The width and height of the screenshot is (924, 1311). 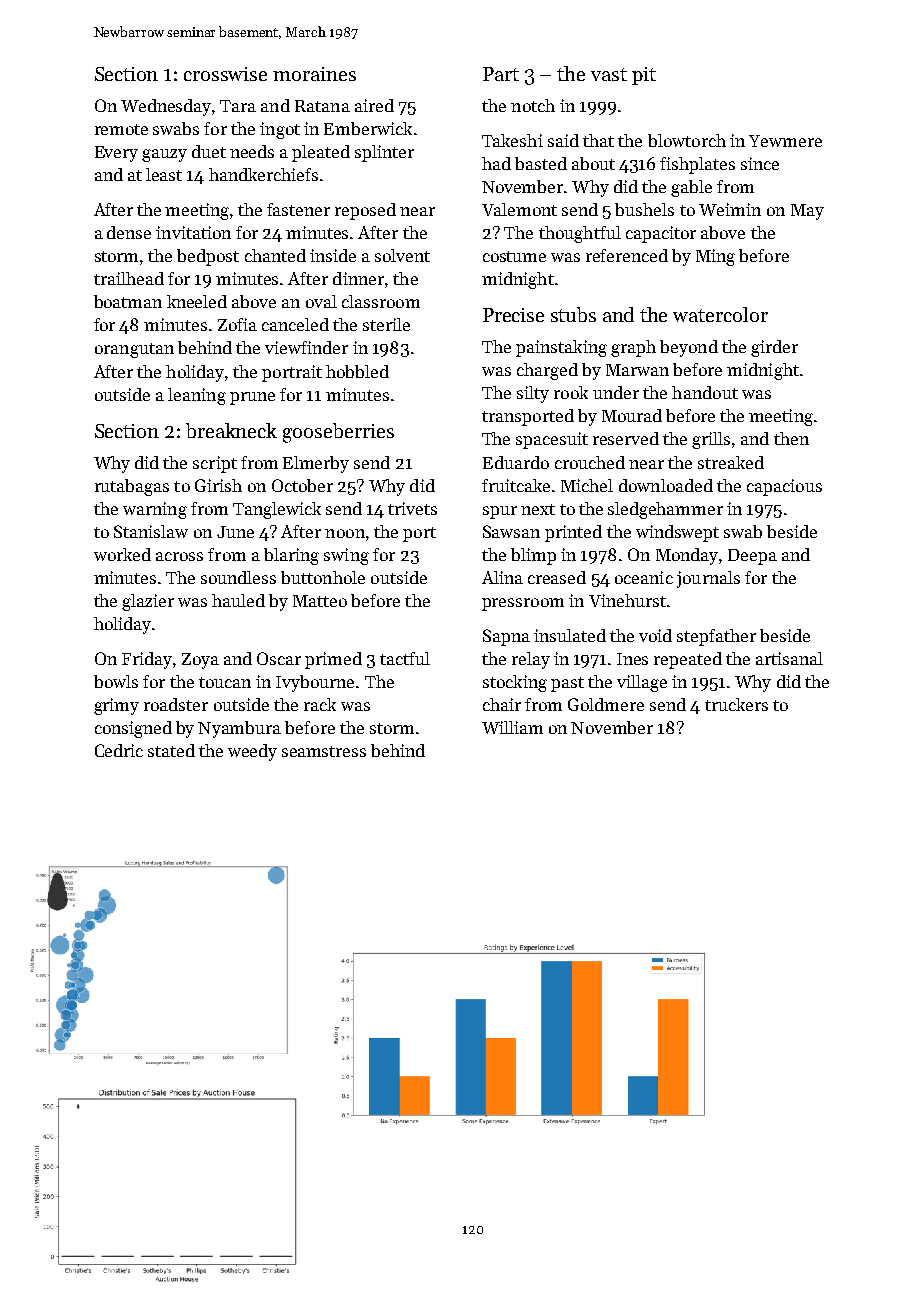 What do you see at coordinates (580, 234) in the screenshot?
I see `thoughtful` at bounding box center [580, 234].
